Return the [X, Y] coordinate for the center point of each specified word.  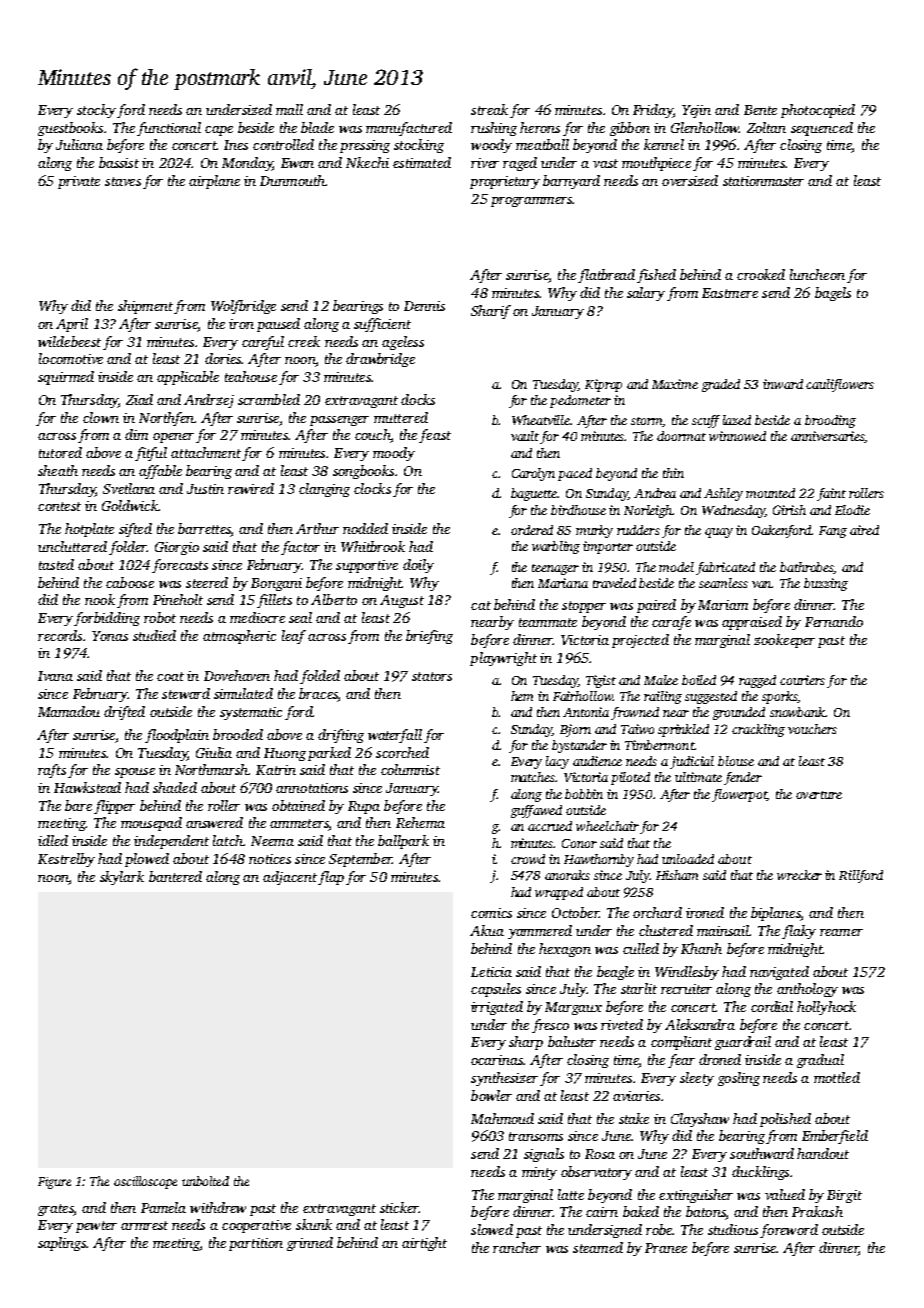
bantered [175, 876]
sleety [697, 1079]
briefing [429, 637]
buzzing [826, 584]
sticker [399, 1207]
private [79, 182]
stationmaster [763, 181]
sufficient [382, 325]
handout [823, 1153]
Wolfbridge [243, 307]
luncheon [817, 274]
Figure [54, 1183]
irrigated [497, 1008]
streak [489, 109]
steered [207, 582]
